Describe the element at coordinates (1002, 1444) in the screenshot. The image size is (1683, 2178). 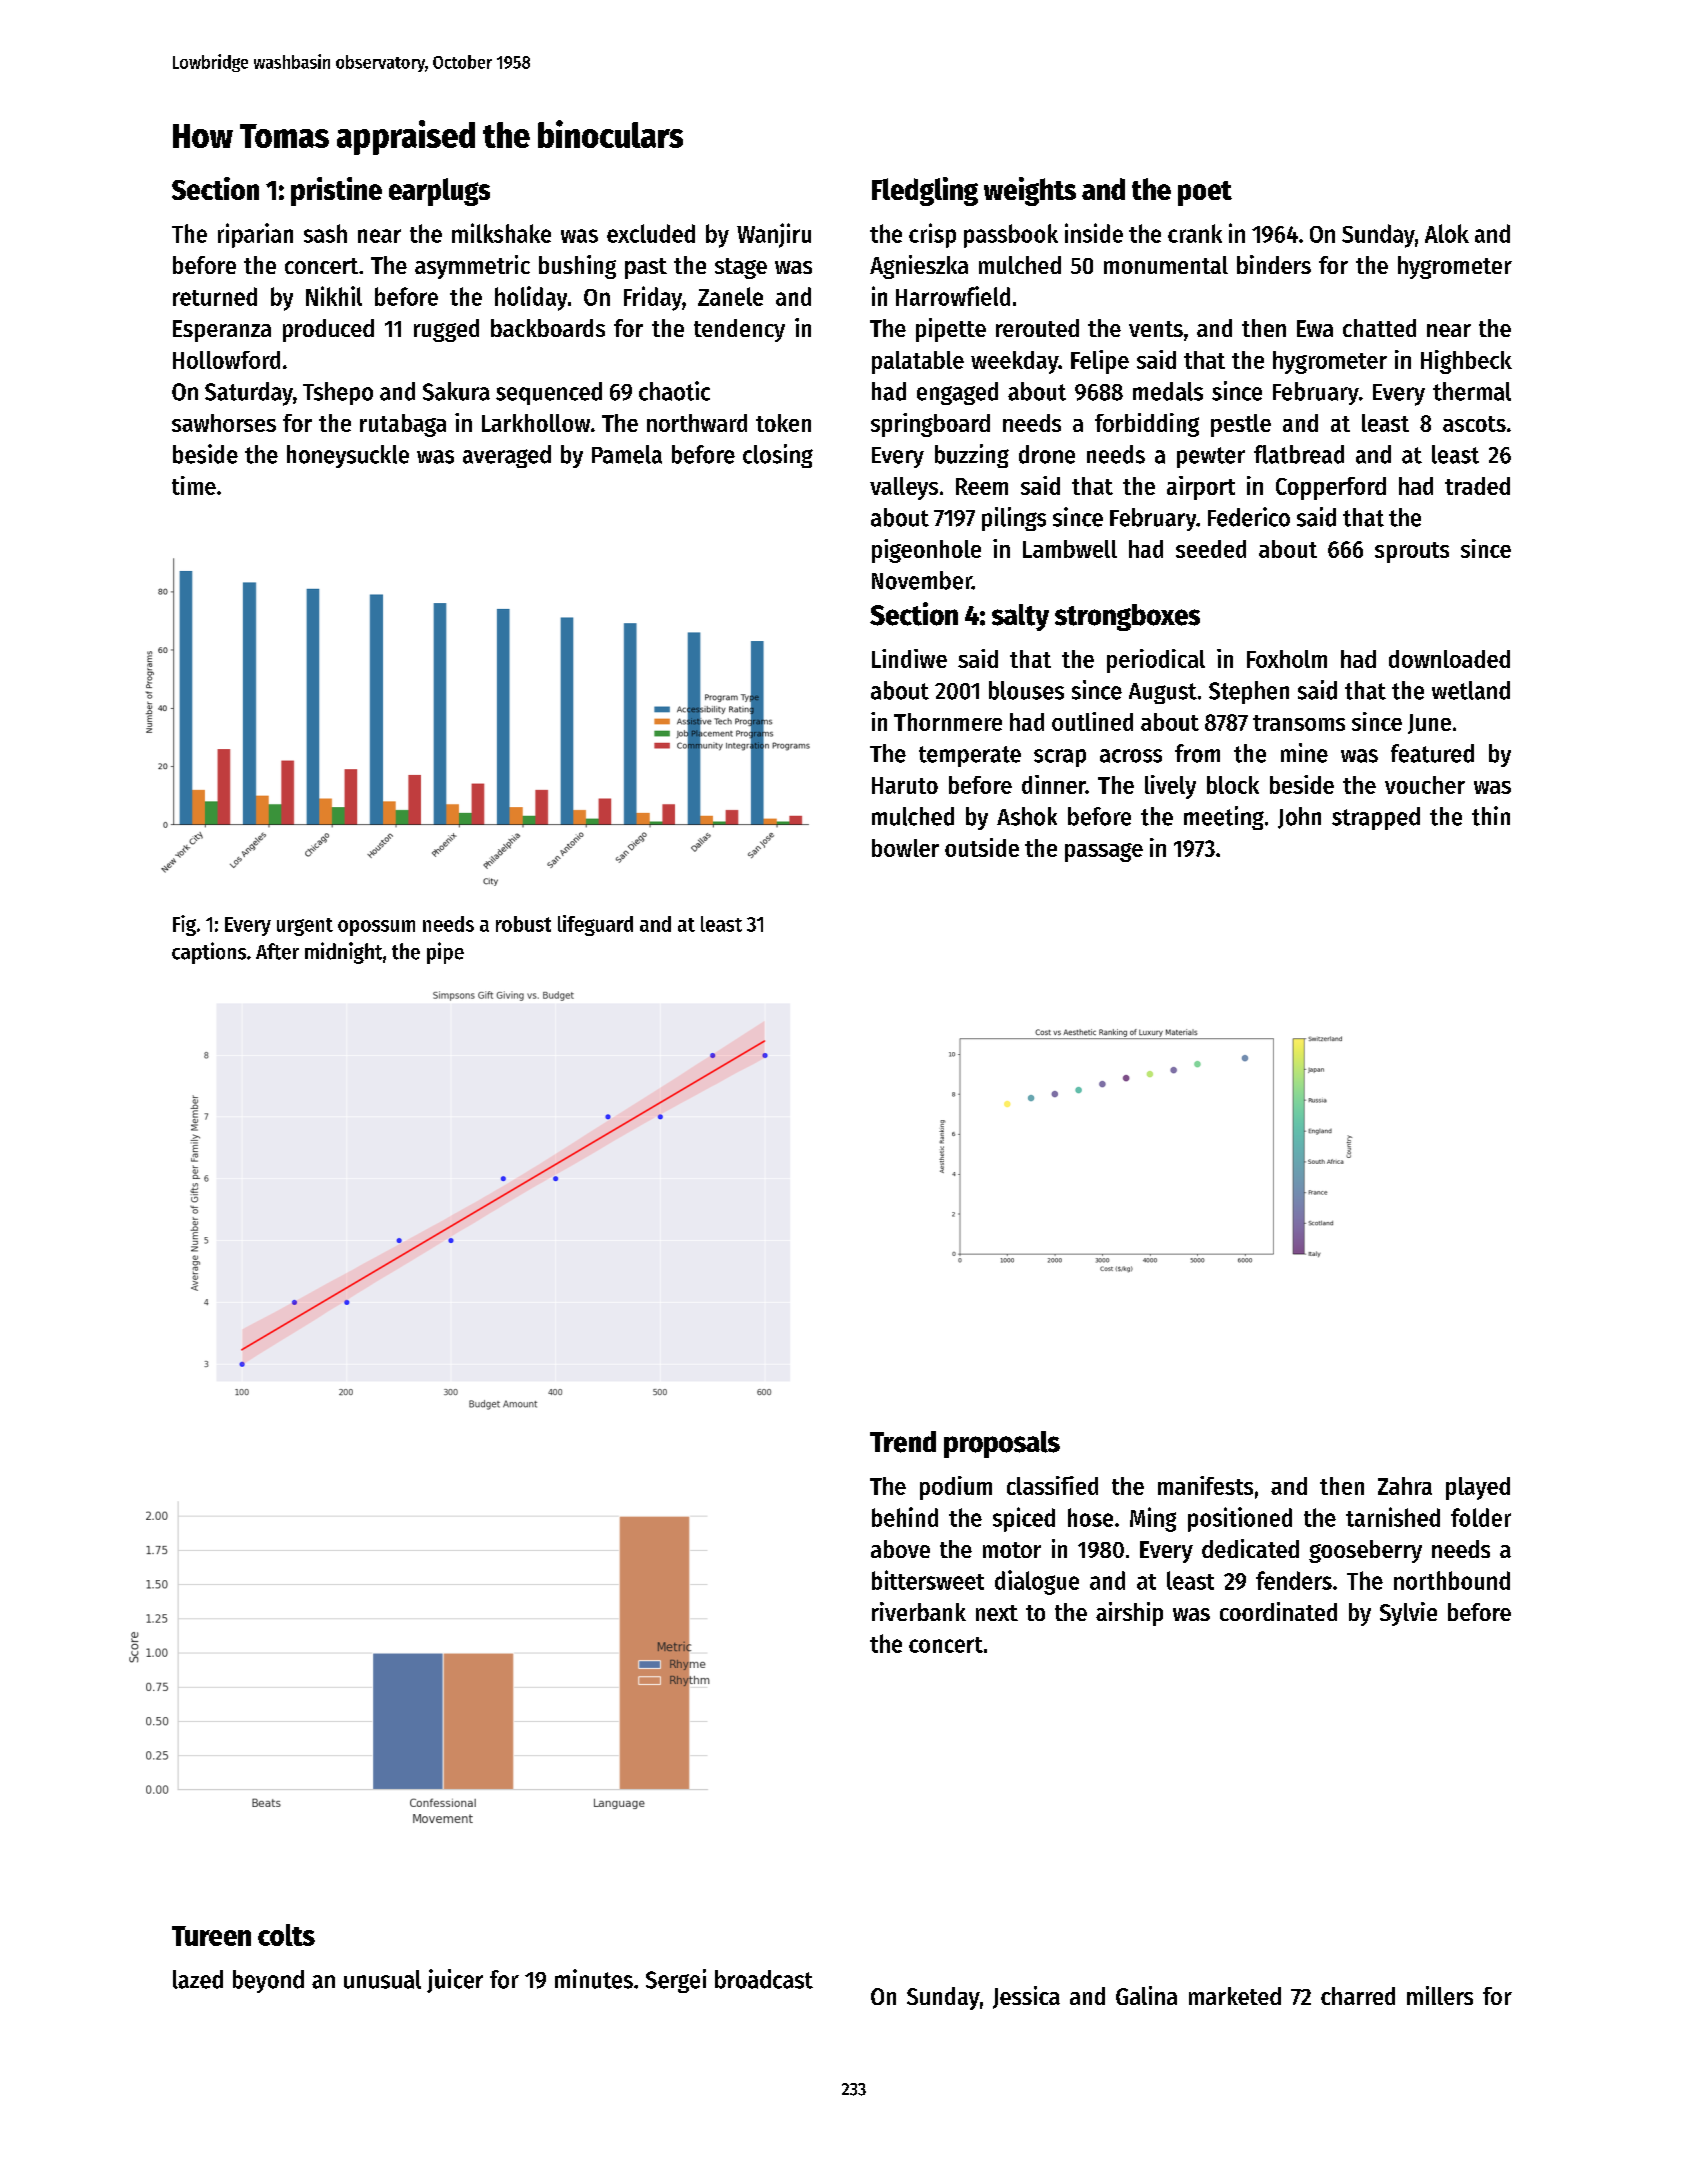
I see `proposals` at that location.
